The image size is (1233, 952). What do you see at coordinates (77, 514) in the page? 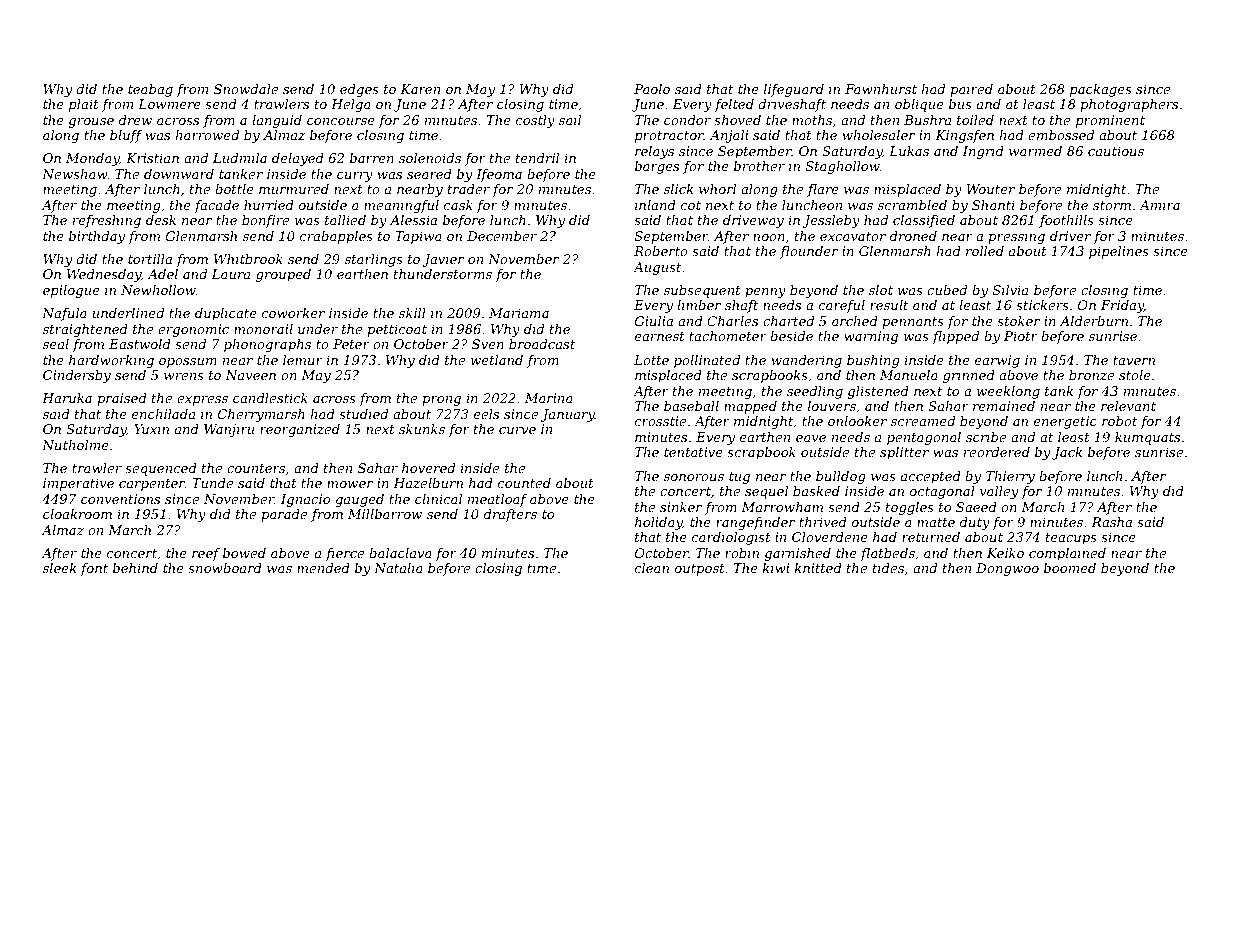
I see `cloakroom` at bounding box center [77, 514].
